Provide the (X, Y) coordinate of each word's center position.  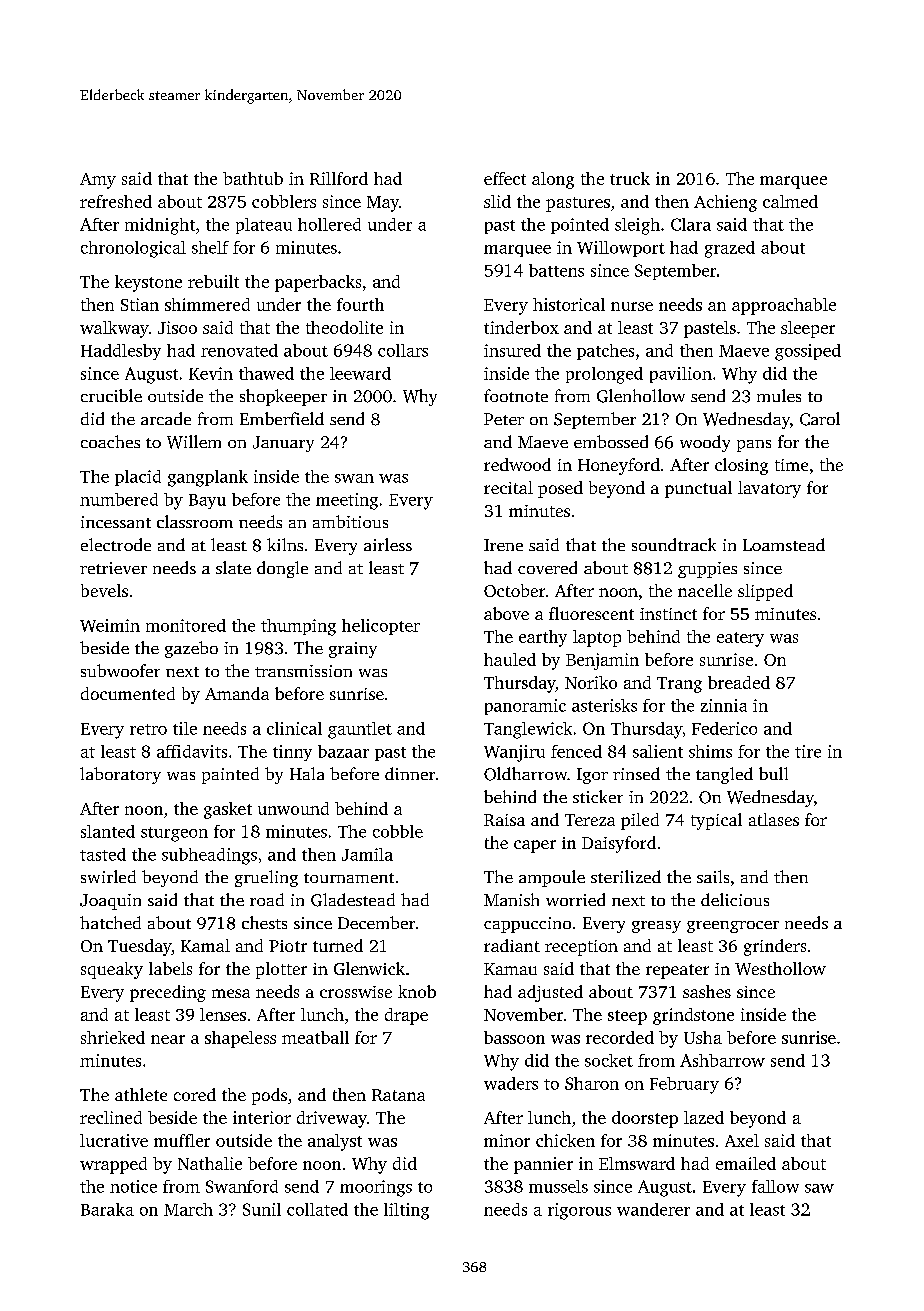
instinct (668, 614)
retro (148, 729)
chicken (565, 1140)
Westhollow (780, 968)
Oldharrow (525, 774)
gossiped (808, 352)
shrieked (113, 1037)
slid (497, 201)
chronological (133, 249)
